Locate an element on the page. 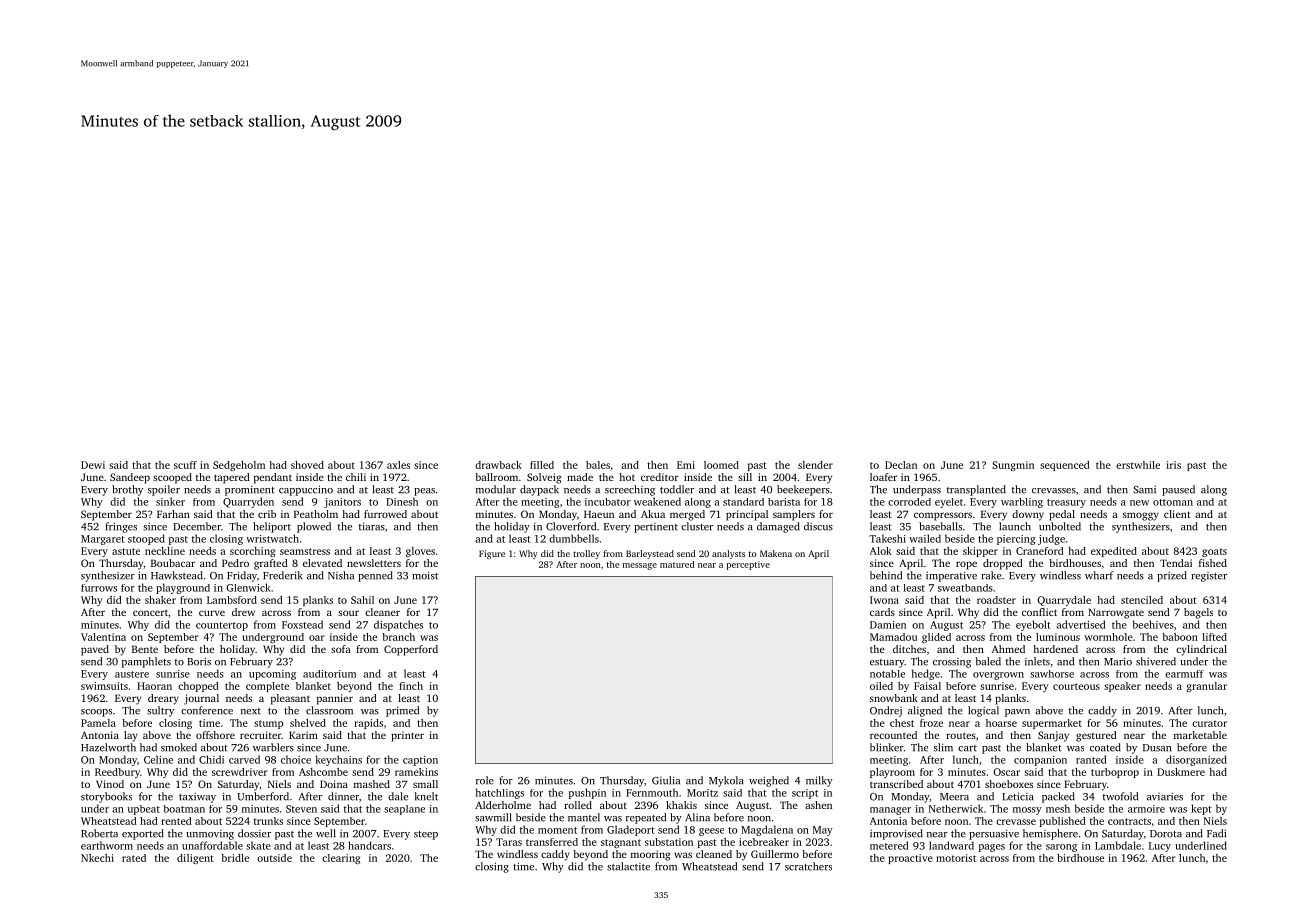  chopped is located at coordinates (198, 687).
